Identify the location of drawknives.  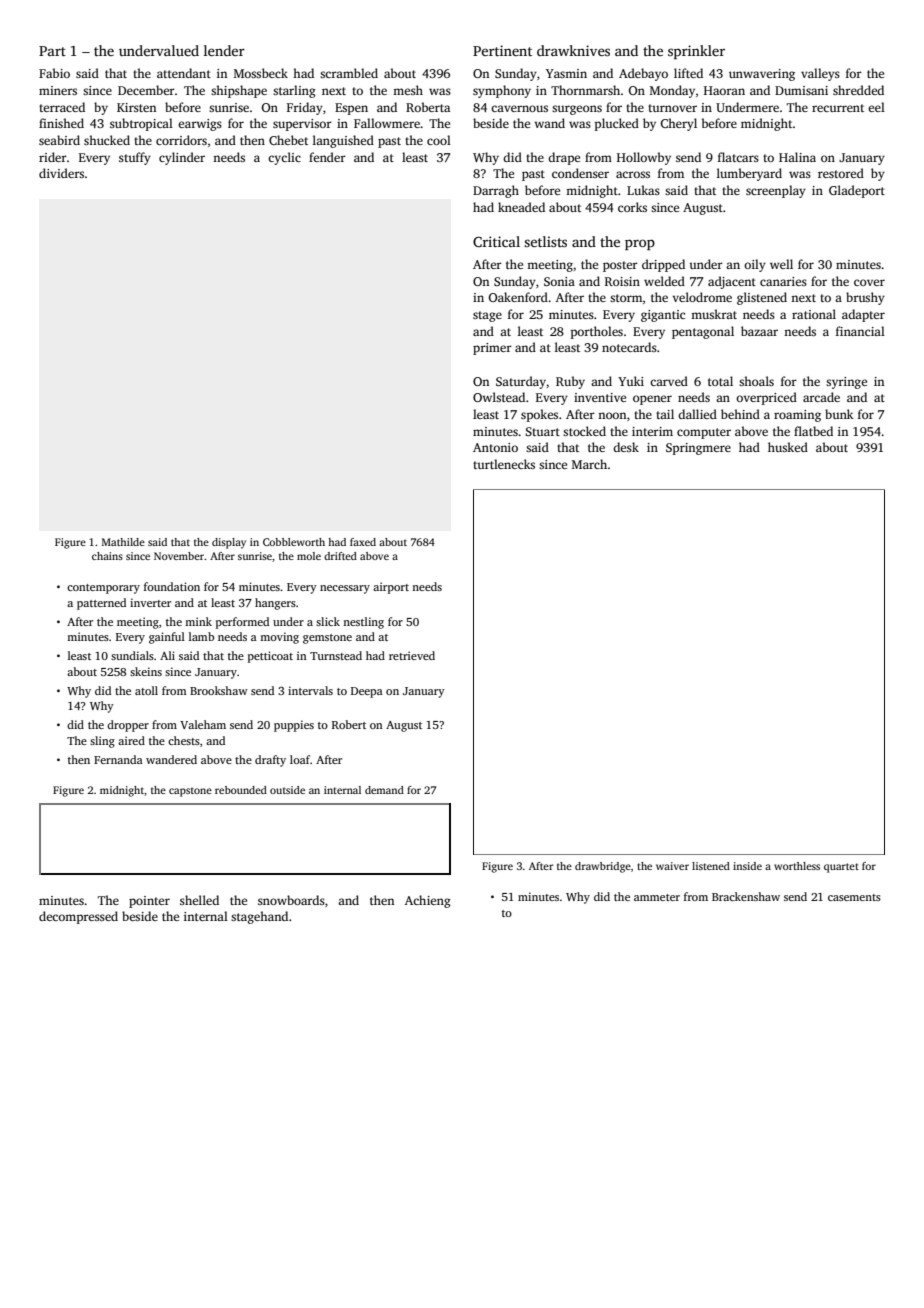
(573, 50).
